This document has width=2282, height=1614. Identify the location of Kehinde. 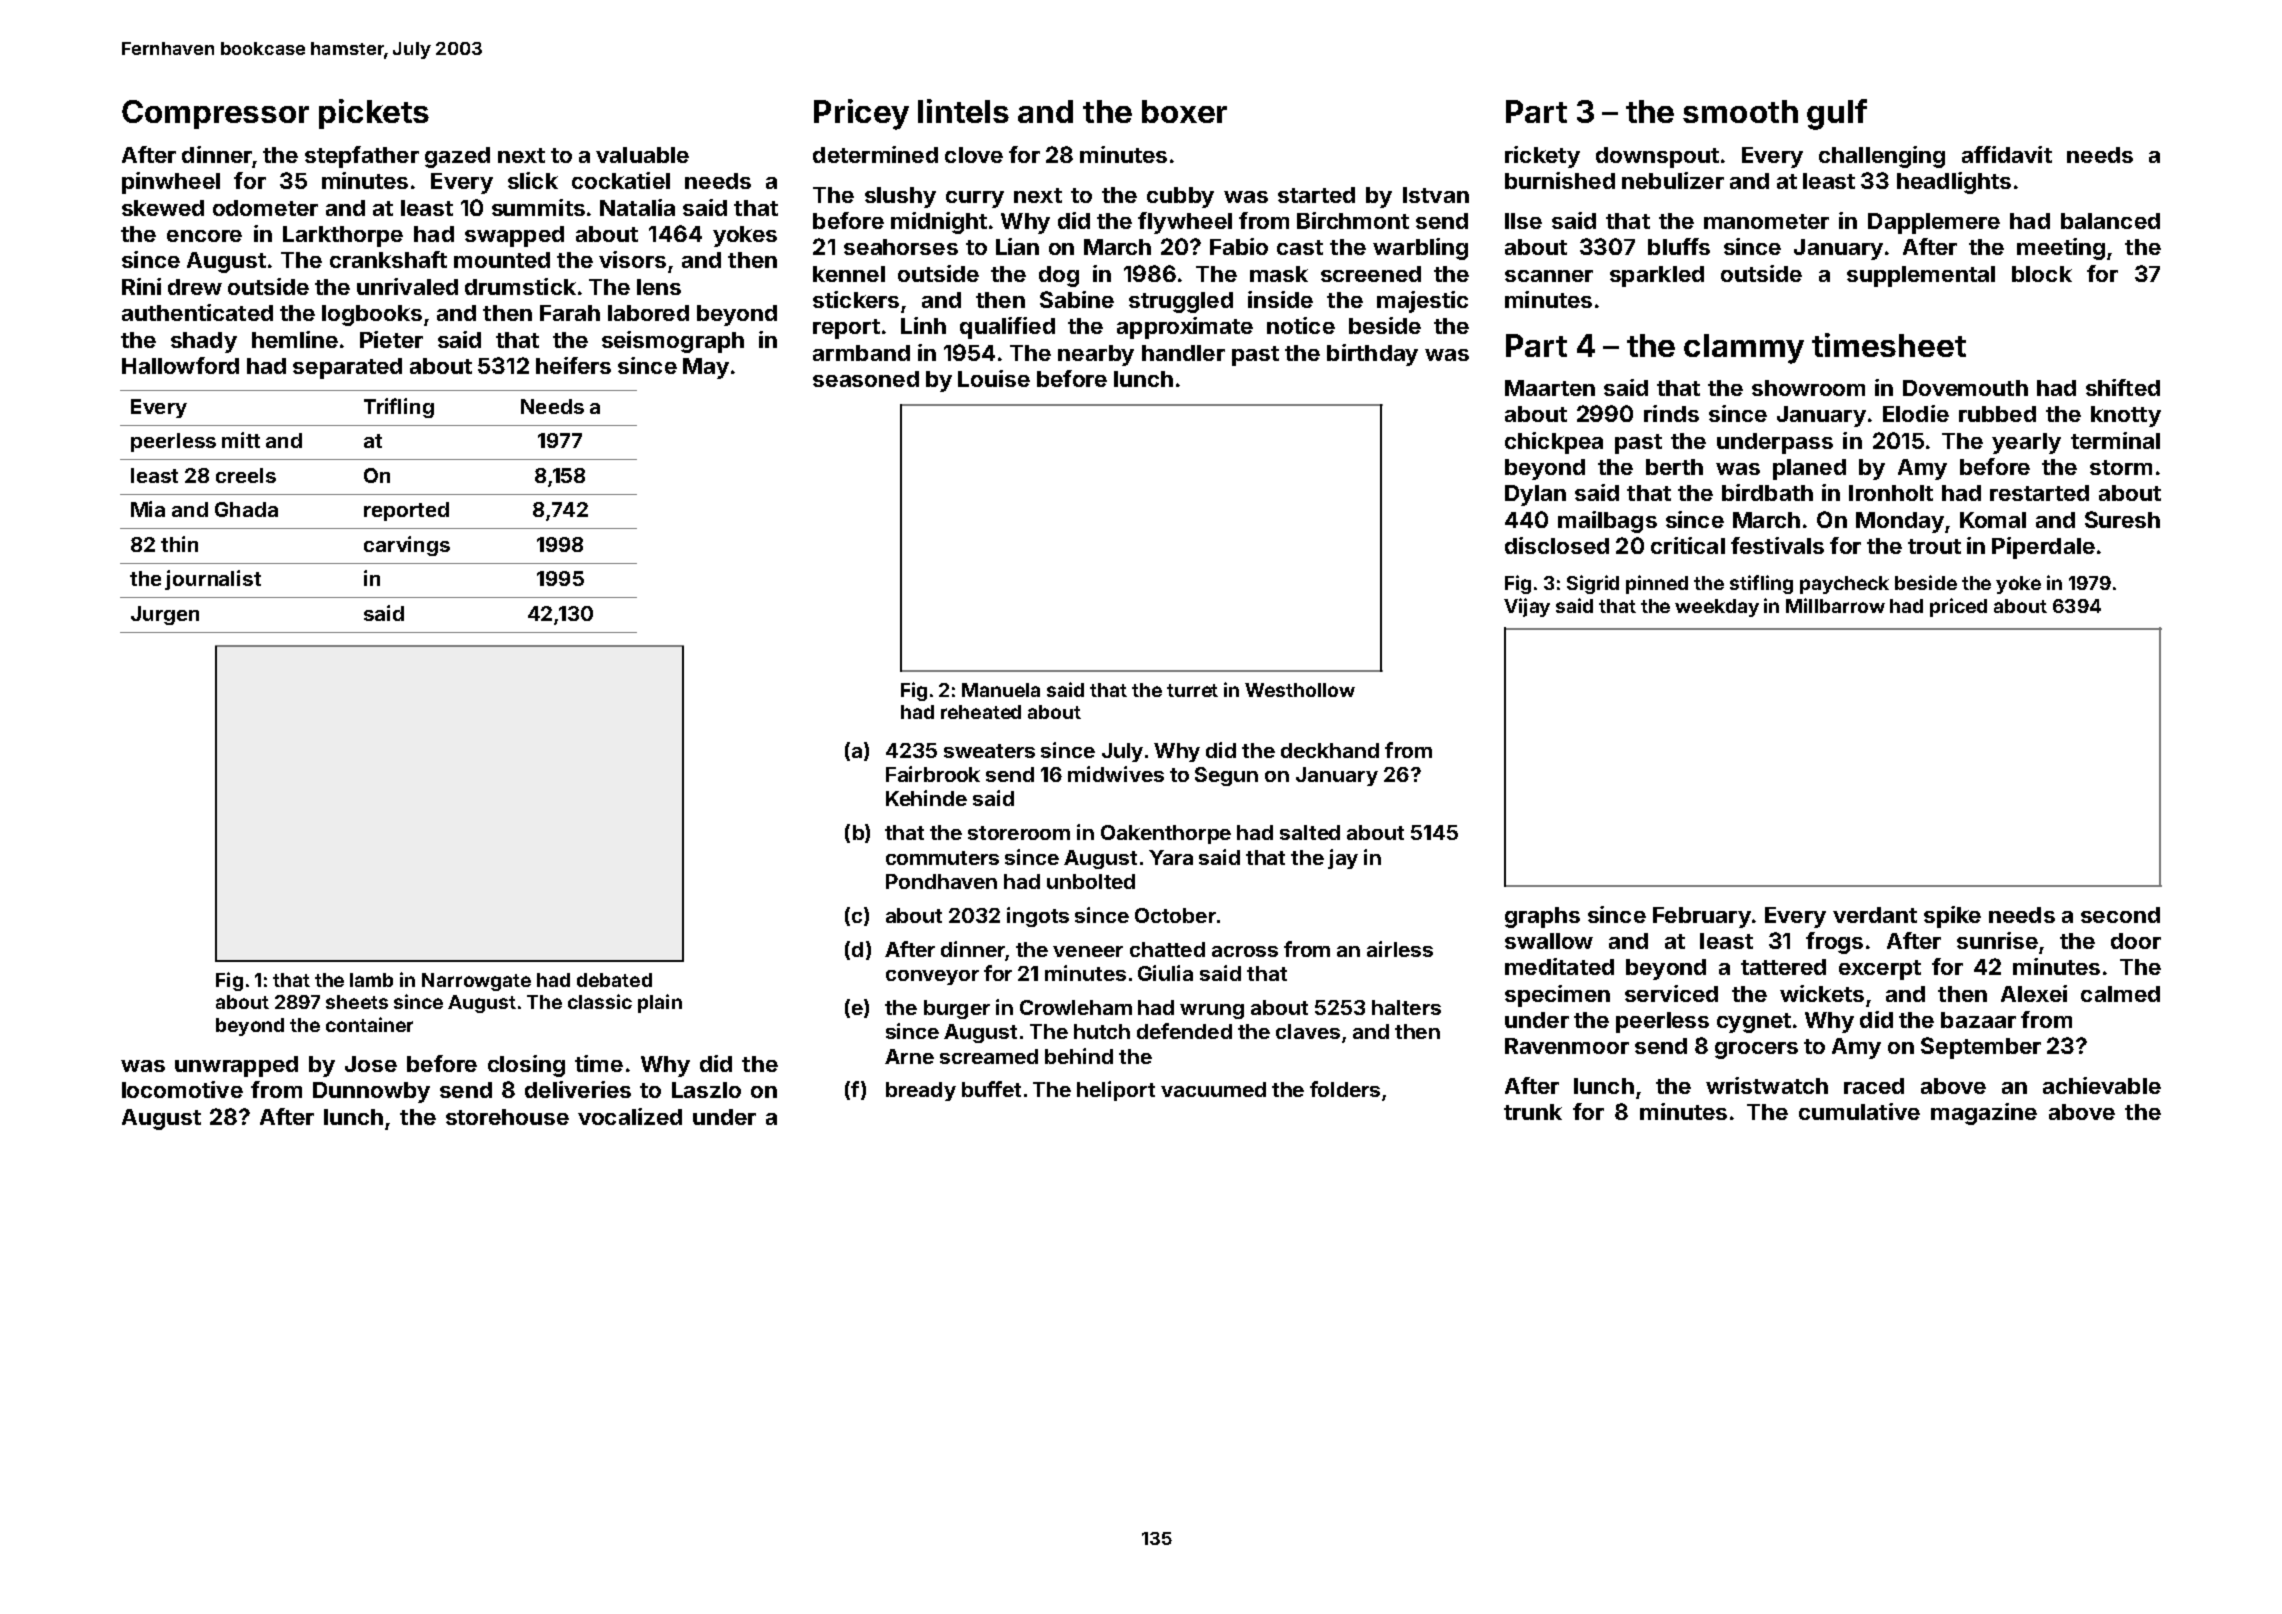
(926, 798).
